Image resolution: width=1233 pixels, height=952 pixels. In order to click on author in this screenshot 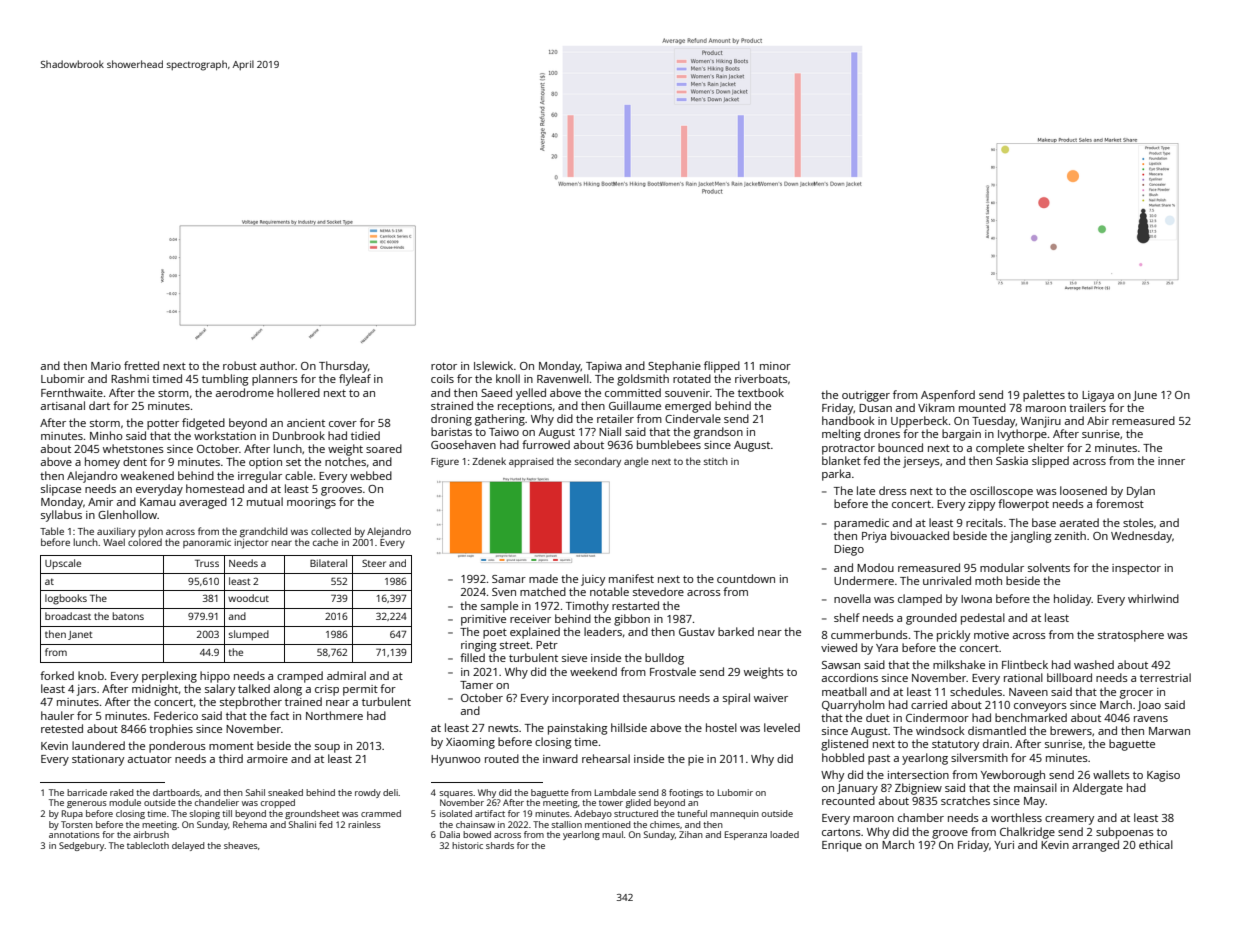, I will do `click(277, 365)`.
